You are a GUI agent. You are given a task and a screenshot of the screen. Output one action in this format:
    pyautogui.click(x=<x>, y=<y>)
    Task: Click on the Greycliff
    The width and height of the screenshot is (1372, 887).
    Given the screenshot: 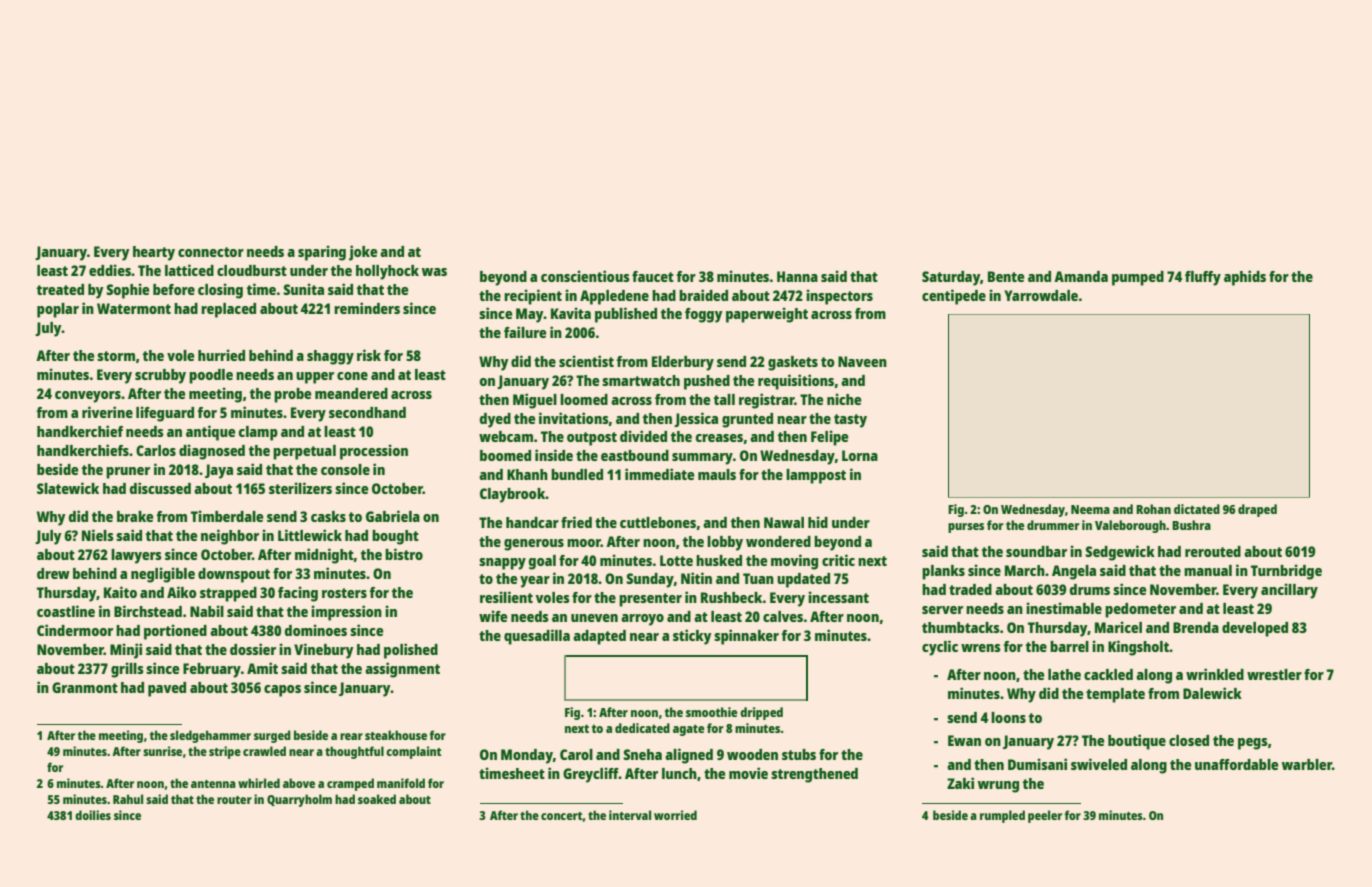 What is the action you would take?
    pyautogui.click(x=591, y=775)
